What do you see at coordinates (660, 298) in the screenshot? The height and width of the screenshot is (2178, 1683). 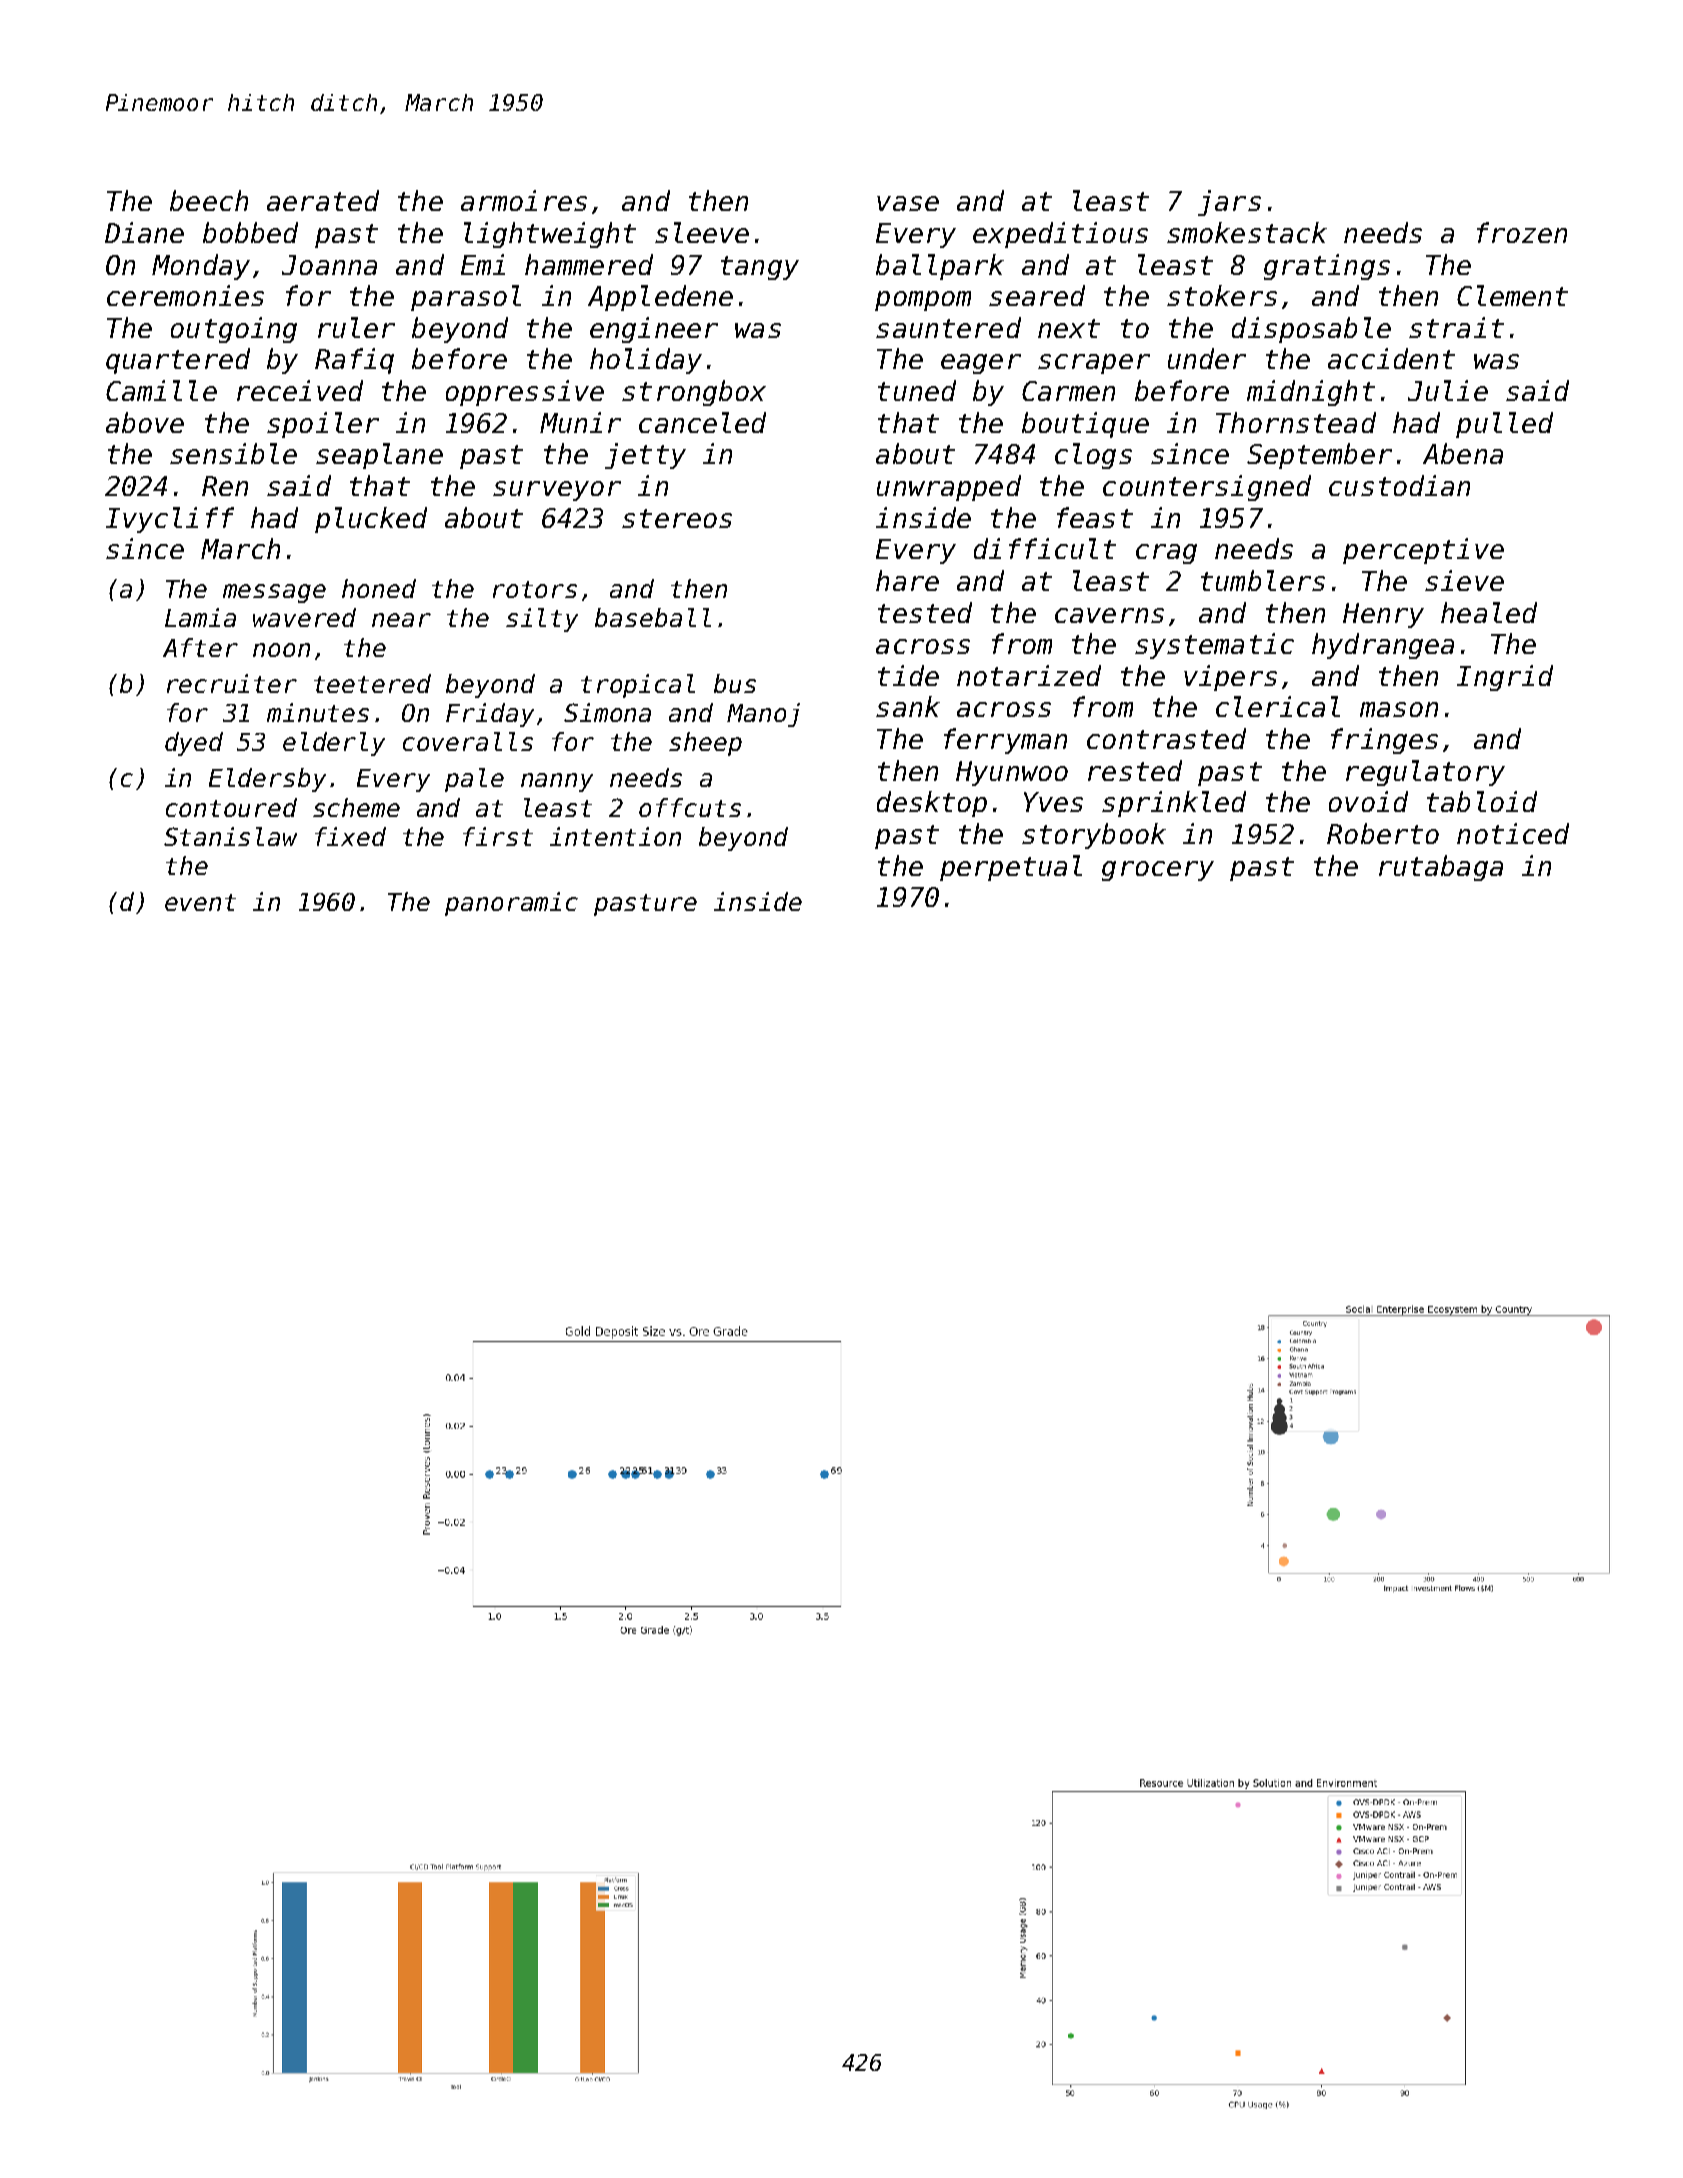 I see `Appledene` at bounding box center [660, 298].
